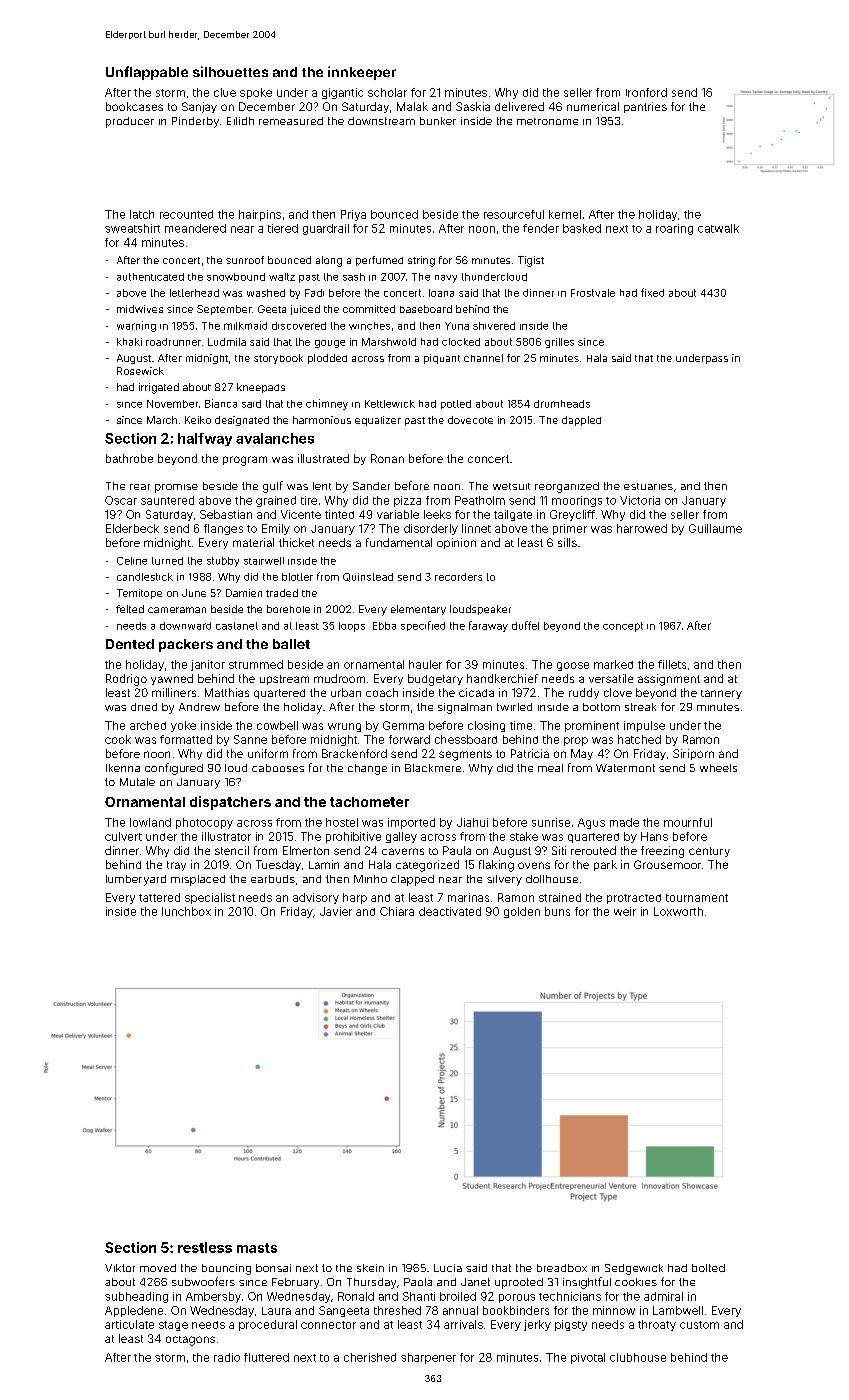  I want to click on hairpins, so click(260, 215).
